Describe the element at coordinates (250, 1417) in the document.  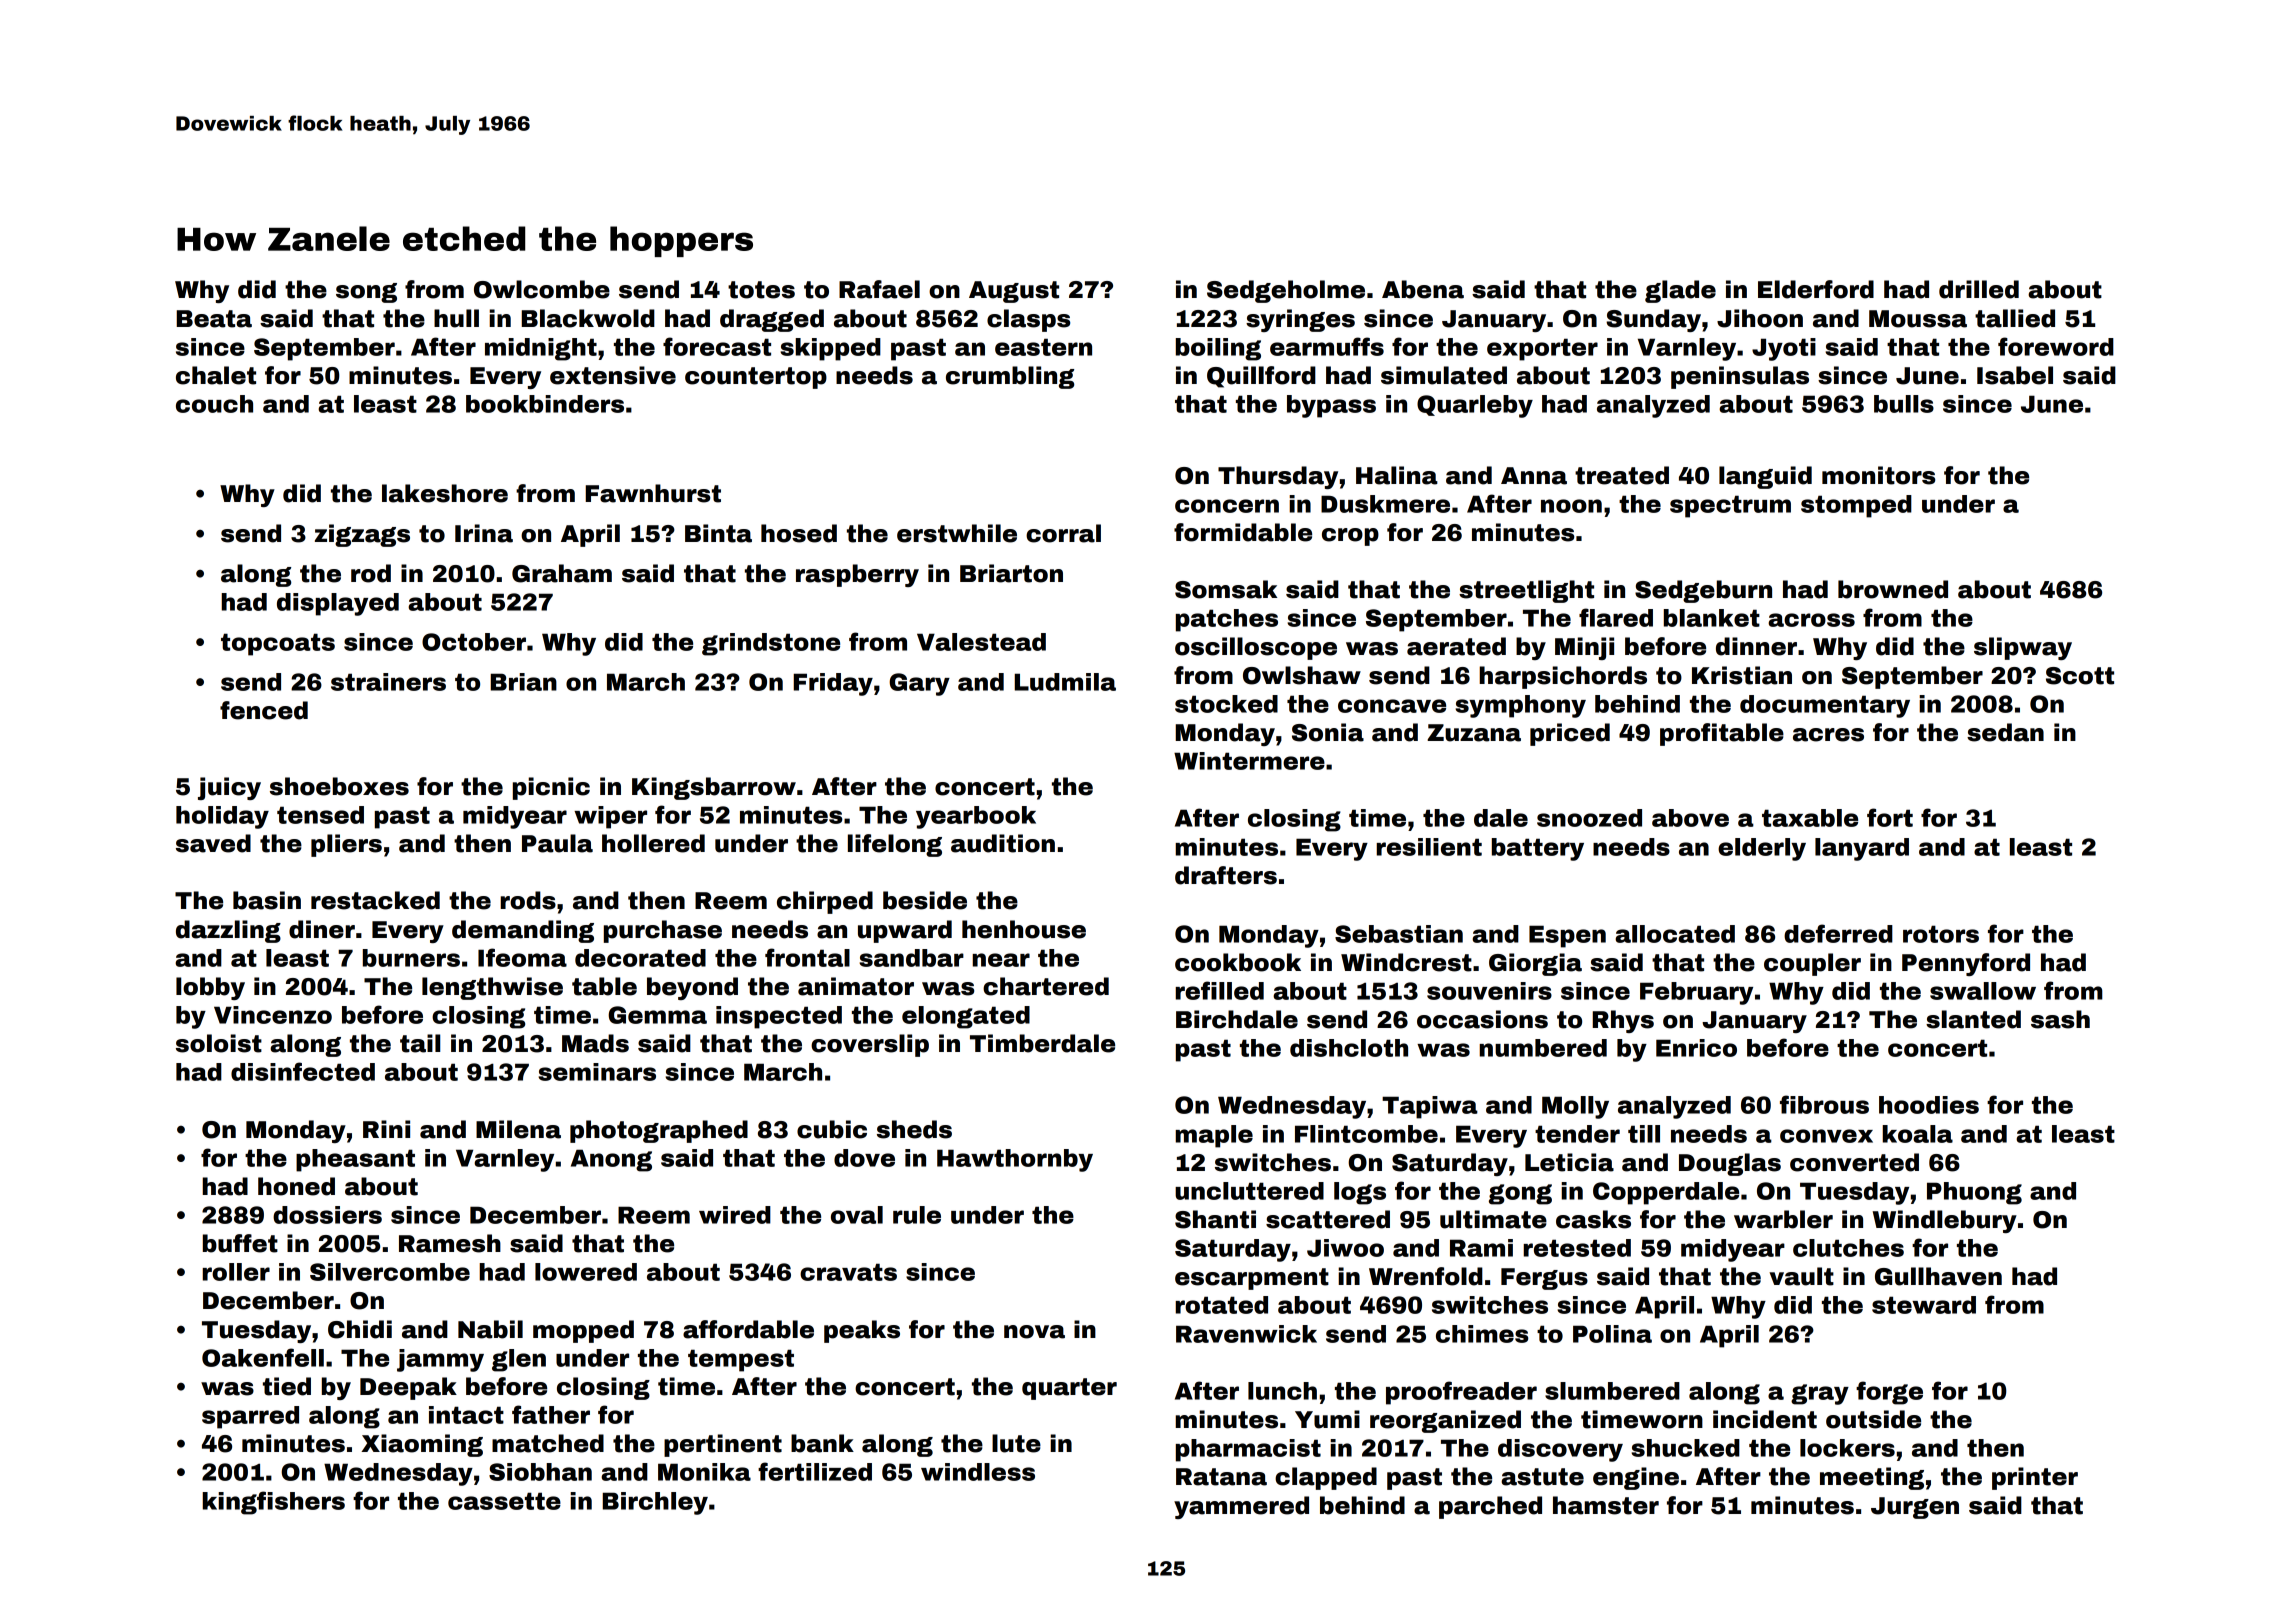
I see `sparred` at that location.
